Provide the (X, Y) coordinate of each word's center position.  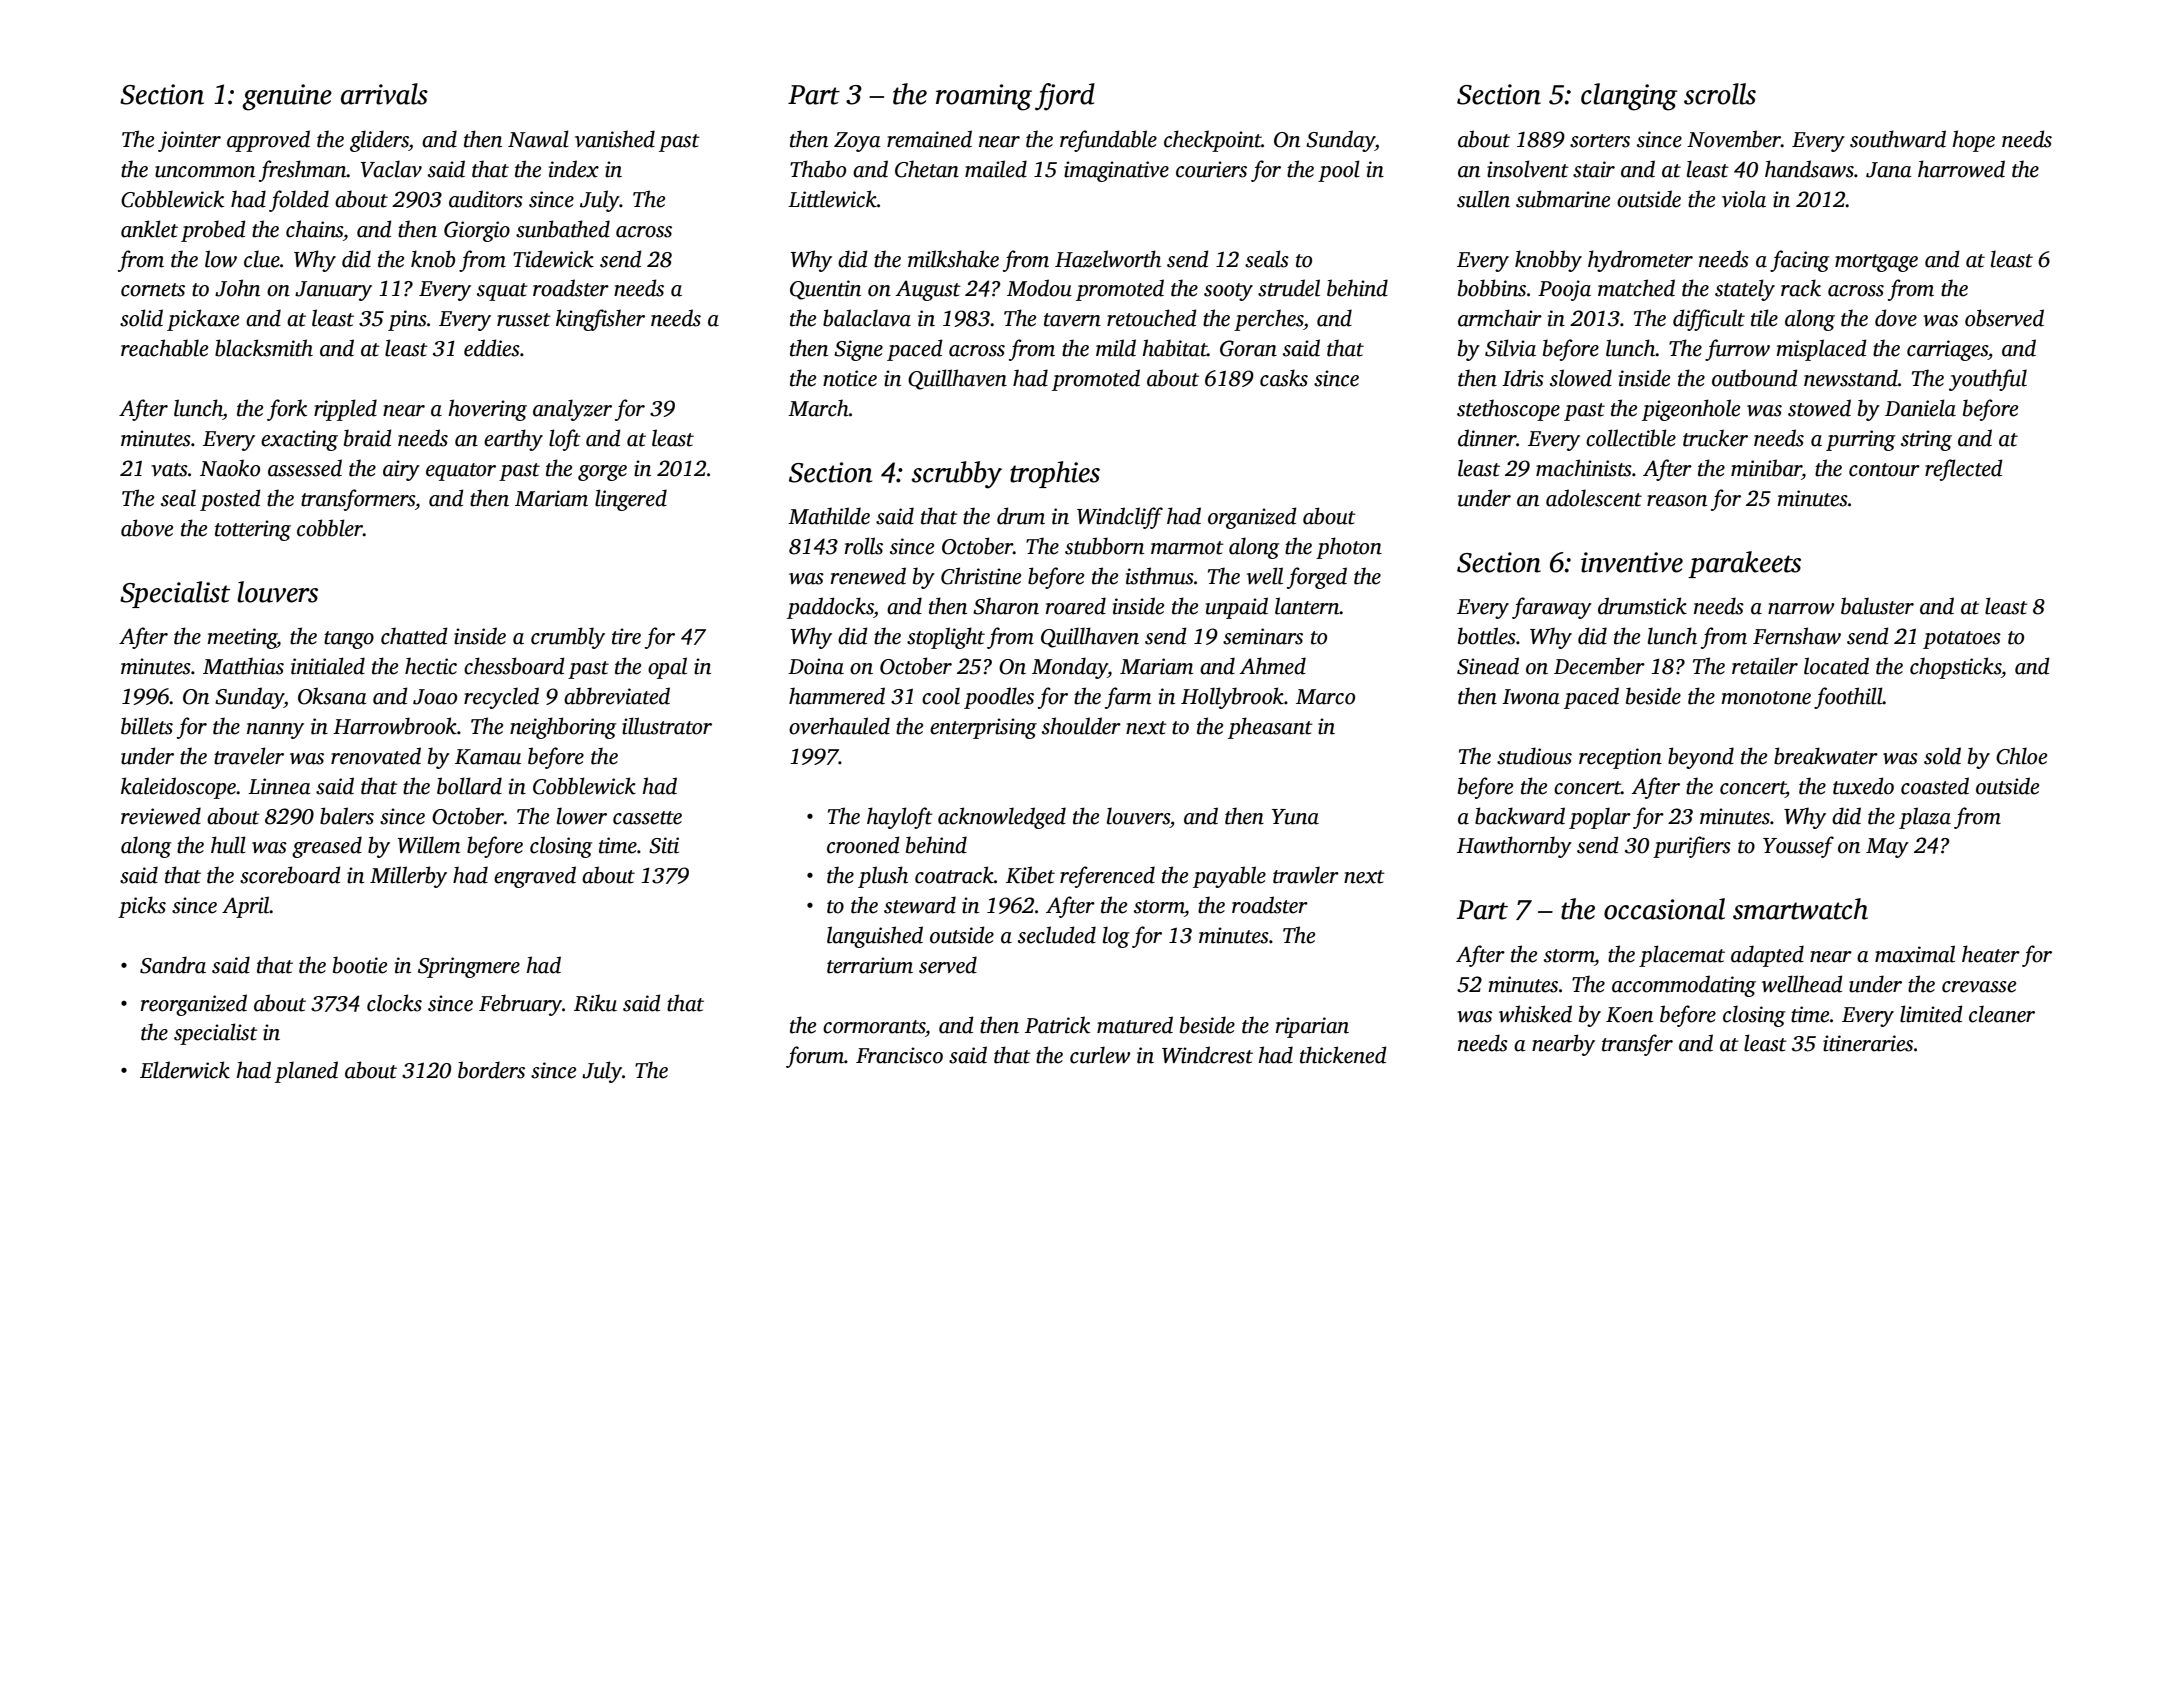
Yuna (1295, 817)
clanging (1629, 97)
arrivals (384, 94)
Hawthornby (1514, 847)
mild (1116, 348)
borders (491, 1070)
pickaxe (203, 320)
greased (327, 847)
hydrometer (1640, 261)
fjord (1065, 97)
